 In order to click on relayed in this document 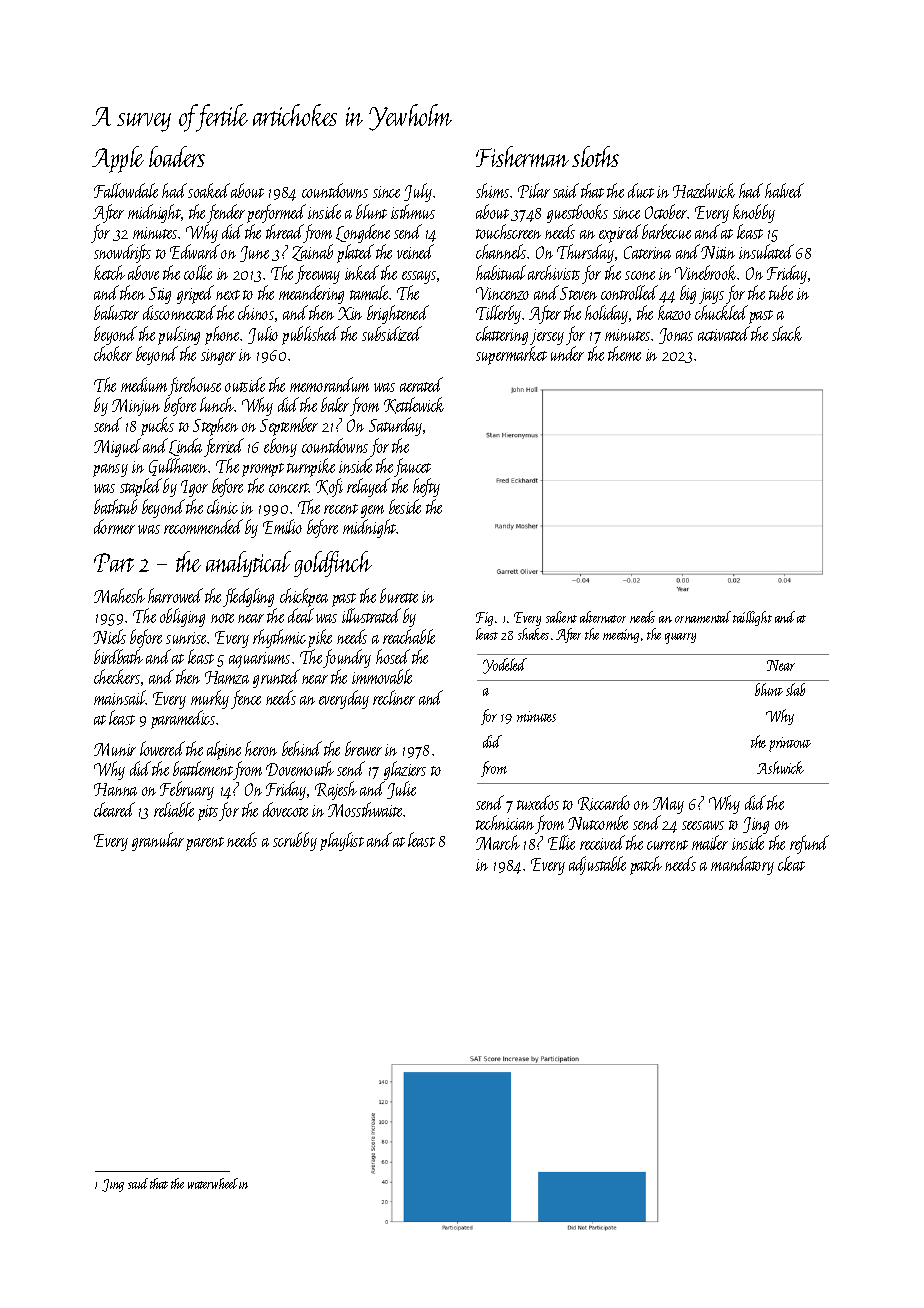, I will do `click(368, 487)`.
